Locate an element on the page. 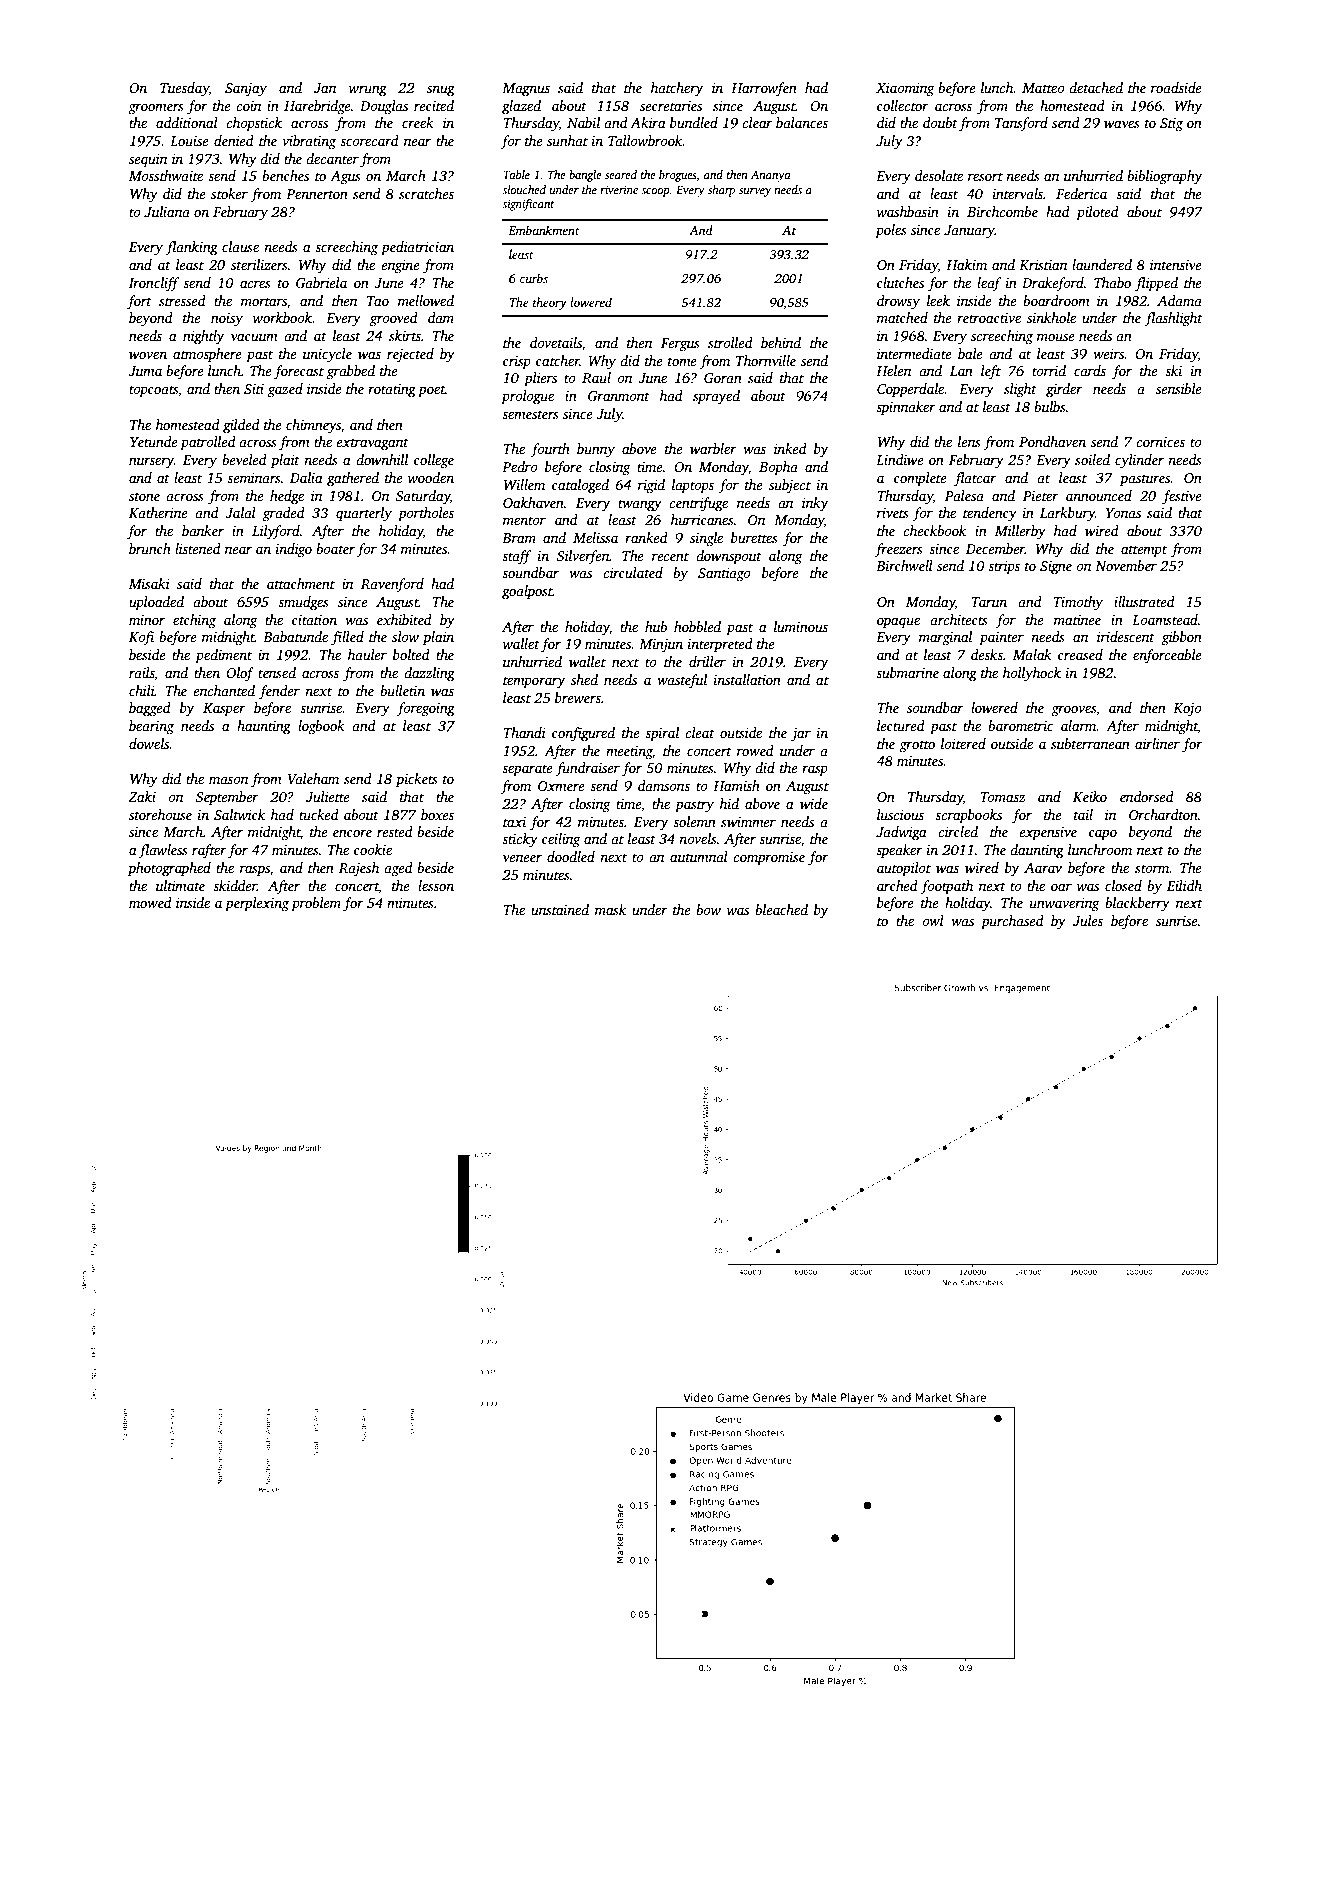  roadside is located at coordinates (1176, 87).
